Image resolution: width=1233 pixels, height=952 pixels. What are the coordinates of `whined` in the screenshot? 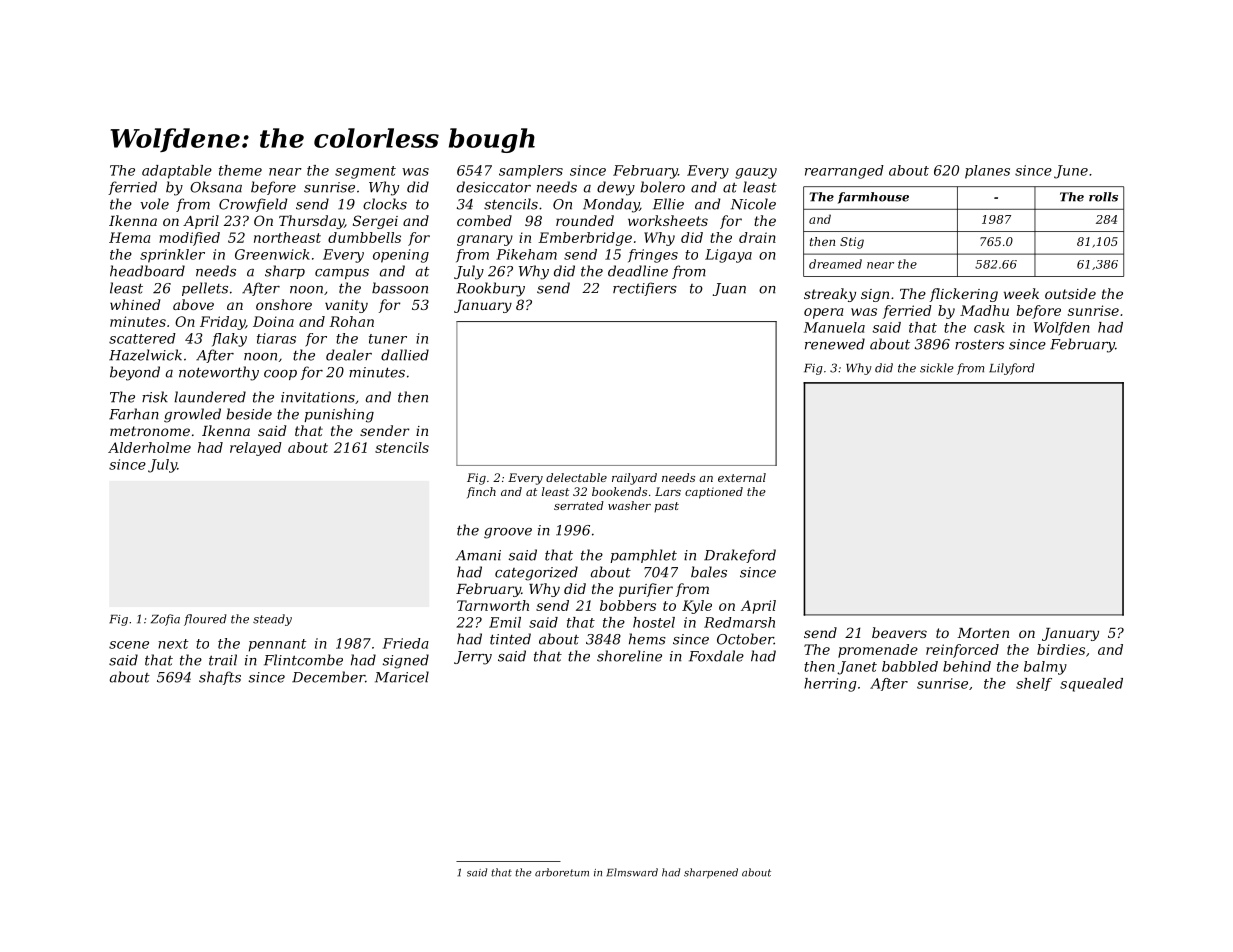 It's located at (135, 304).
